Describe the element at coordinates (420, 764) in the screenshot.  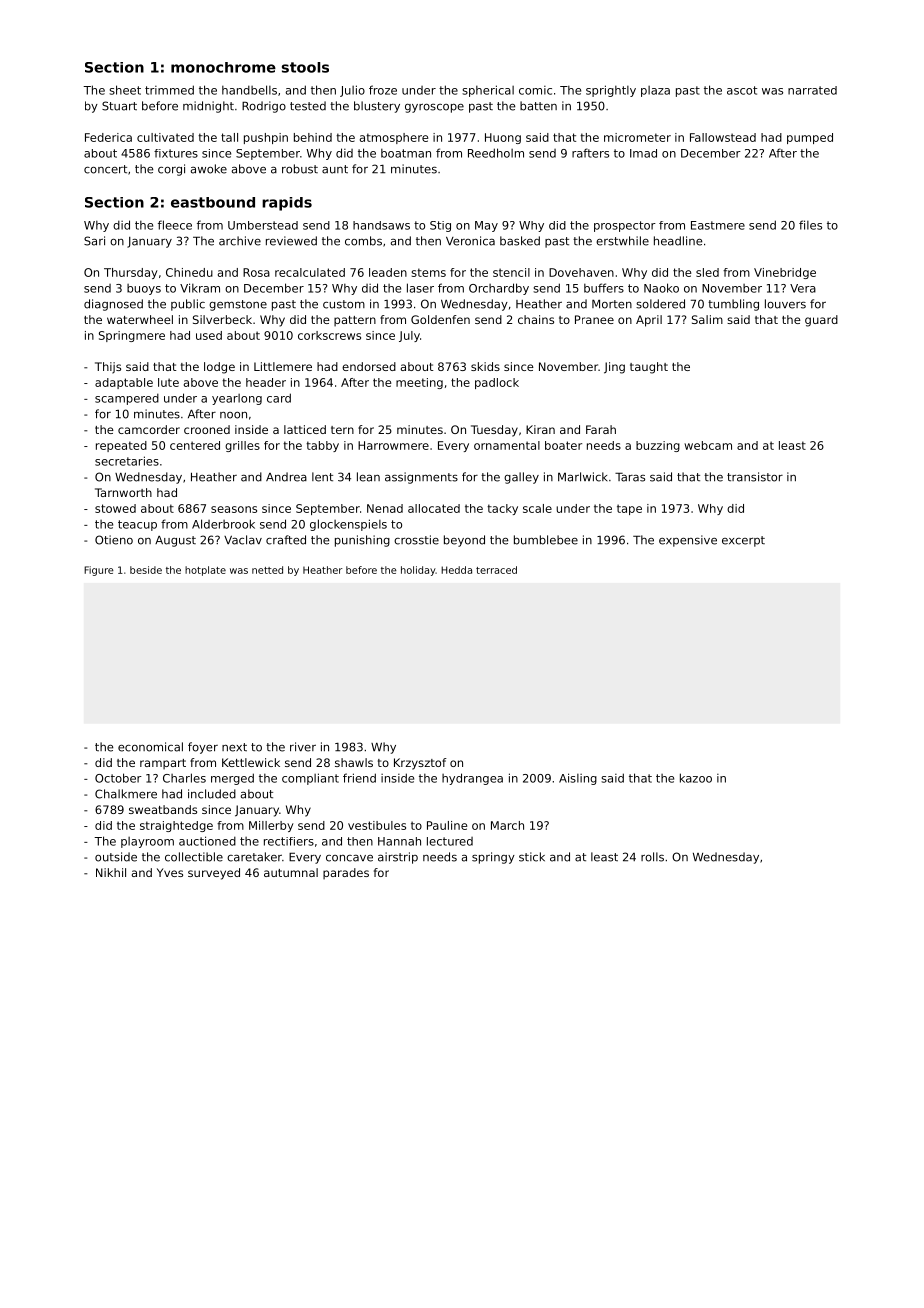
I see `Krzysztof` at that location.
